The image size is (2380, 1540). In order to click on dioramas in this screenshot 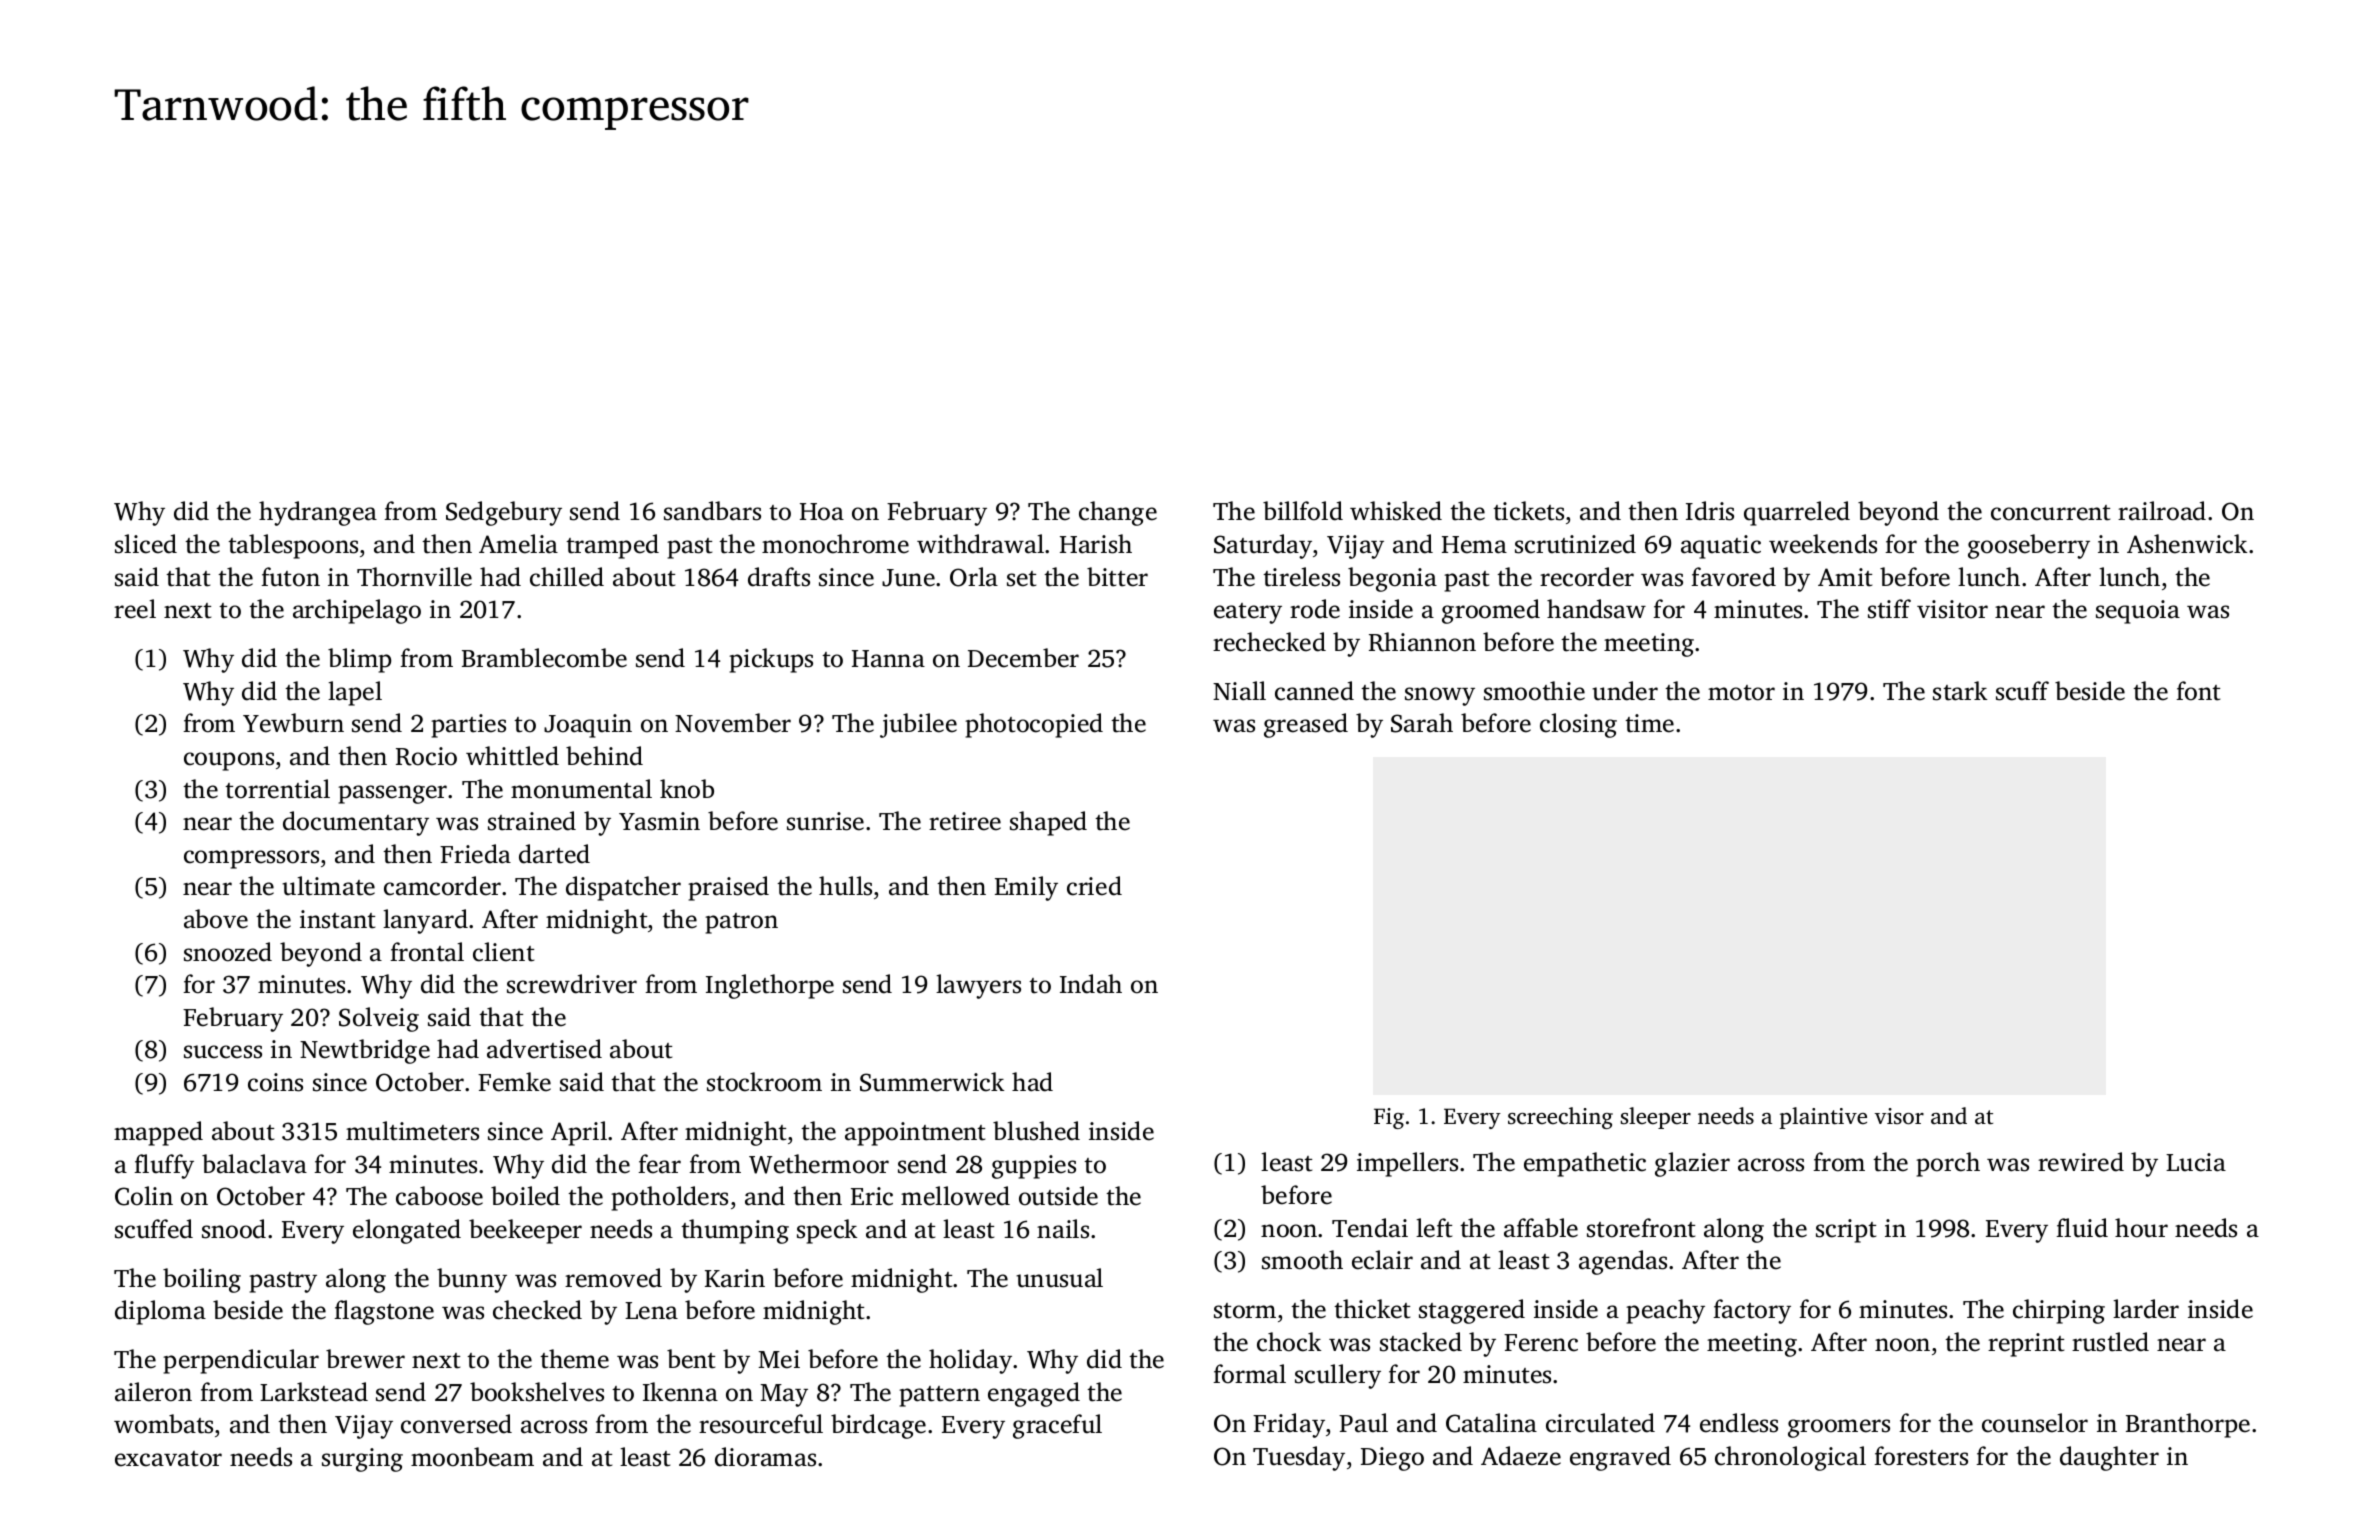, I will do `click(765, 1457)`.
